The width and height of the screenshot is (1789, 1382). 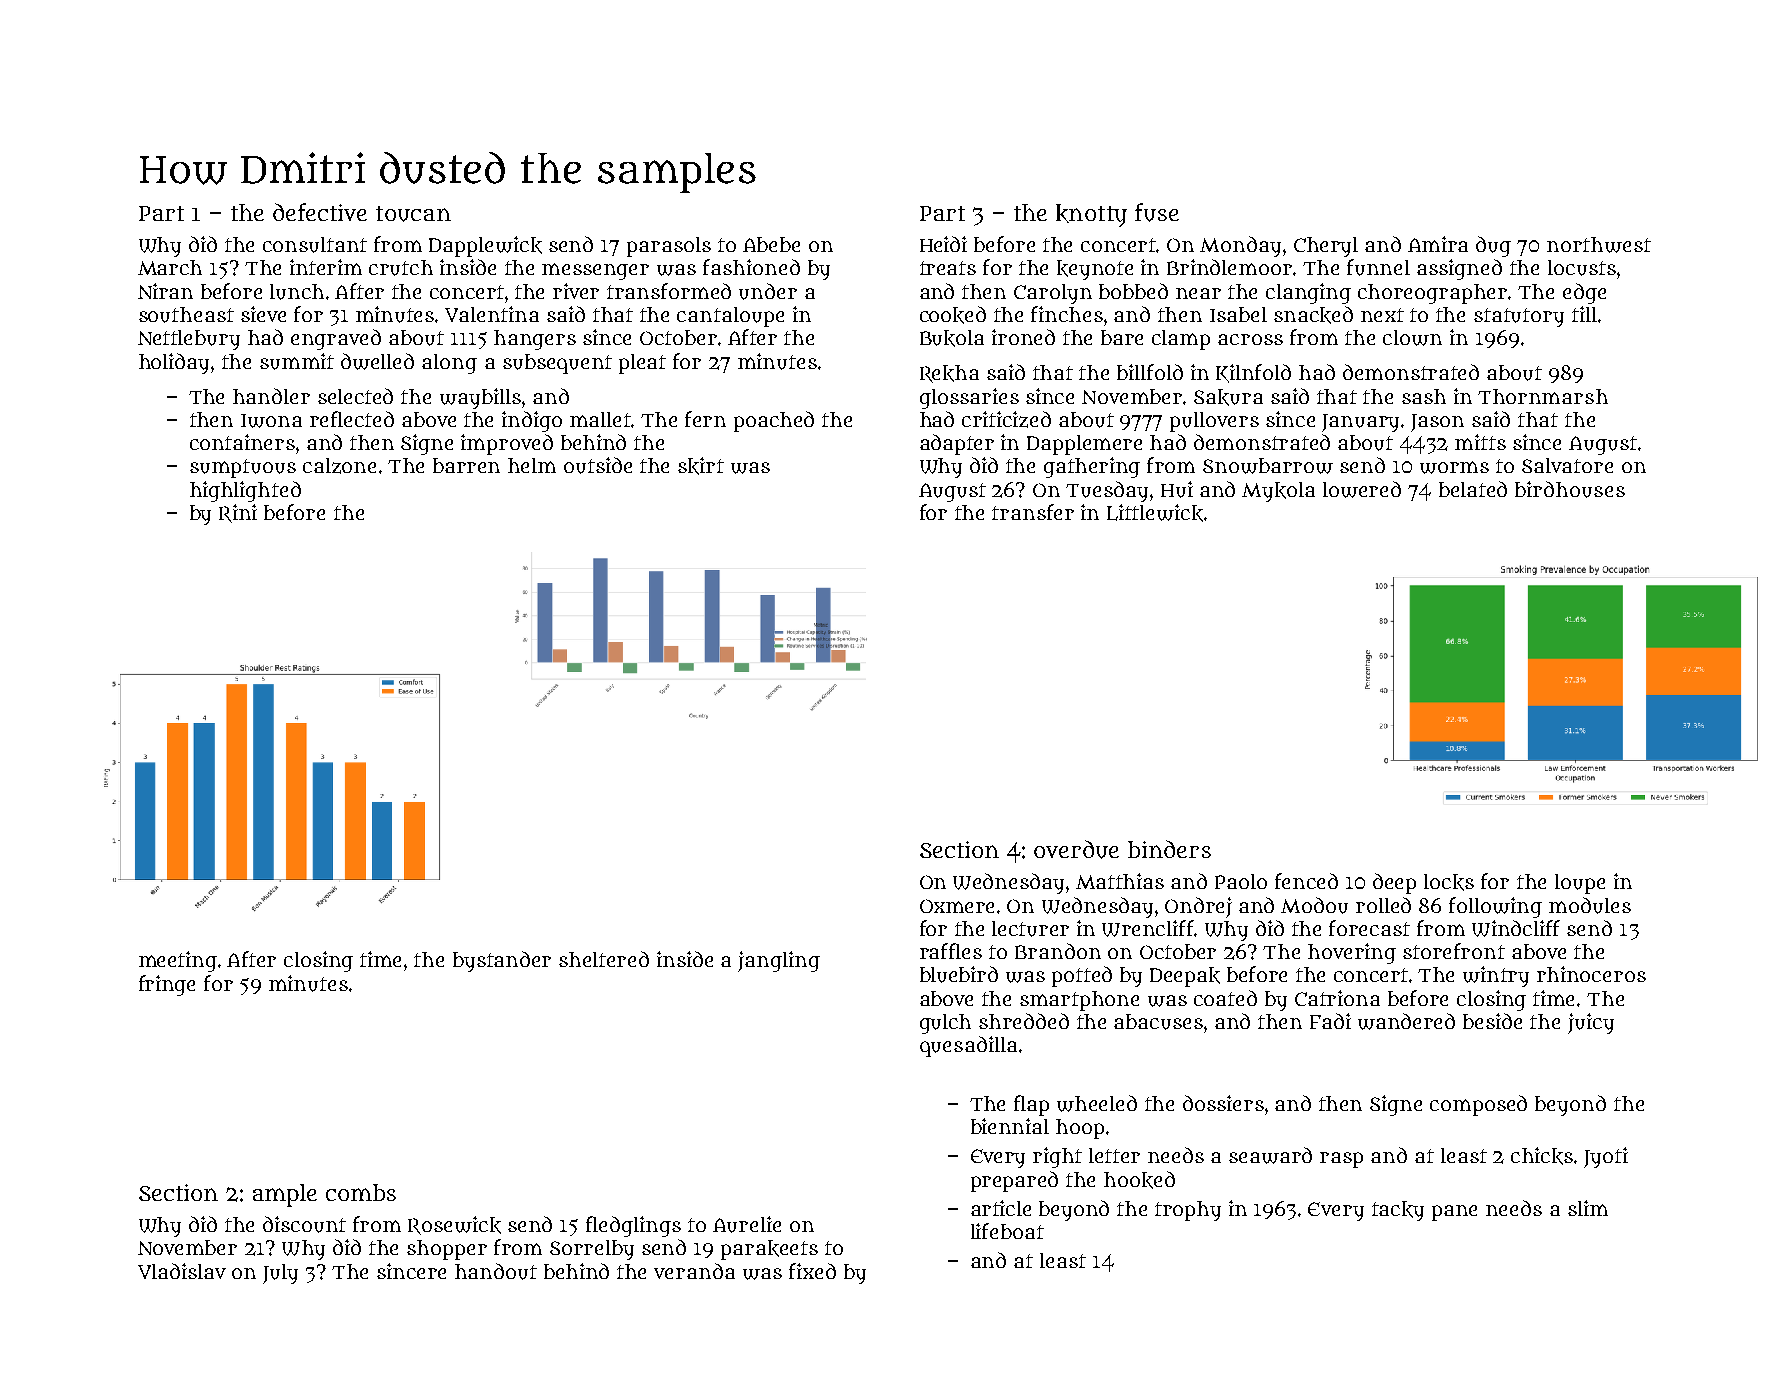 What do you see at coordinates (1570, 489) in the screenshot?
I see `birdhouses` at bounding box center [1570, 489].
